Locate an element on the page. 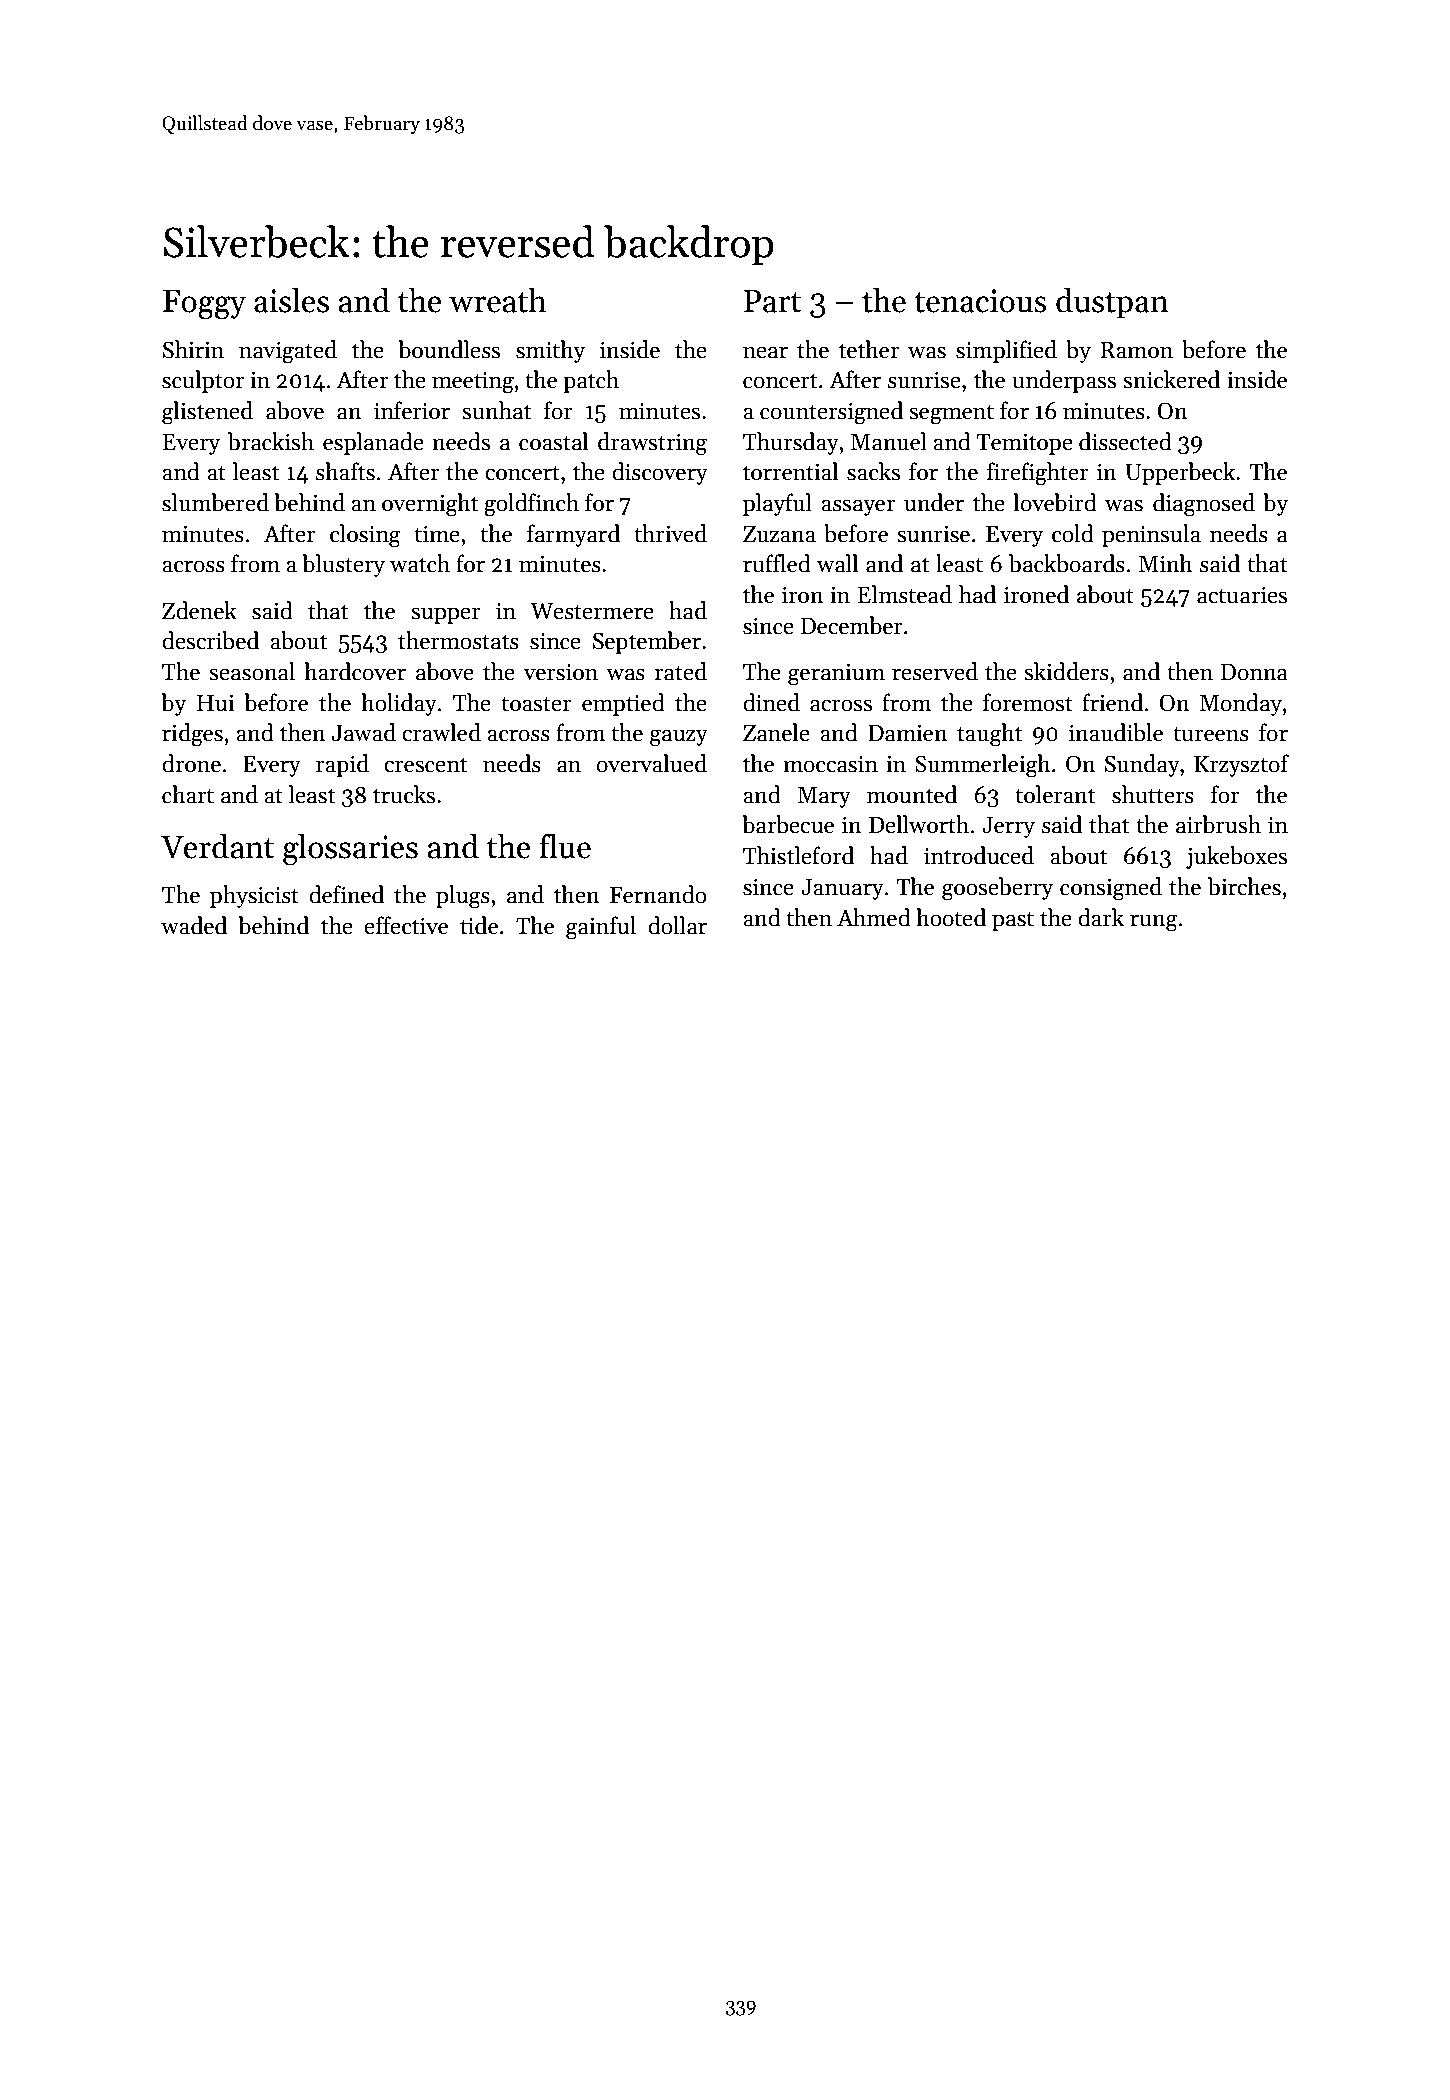  rung is located at coordinates (1154, 923).
